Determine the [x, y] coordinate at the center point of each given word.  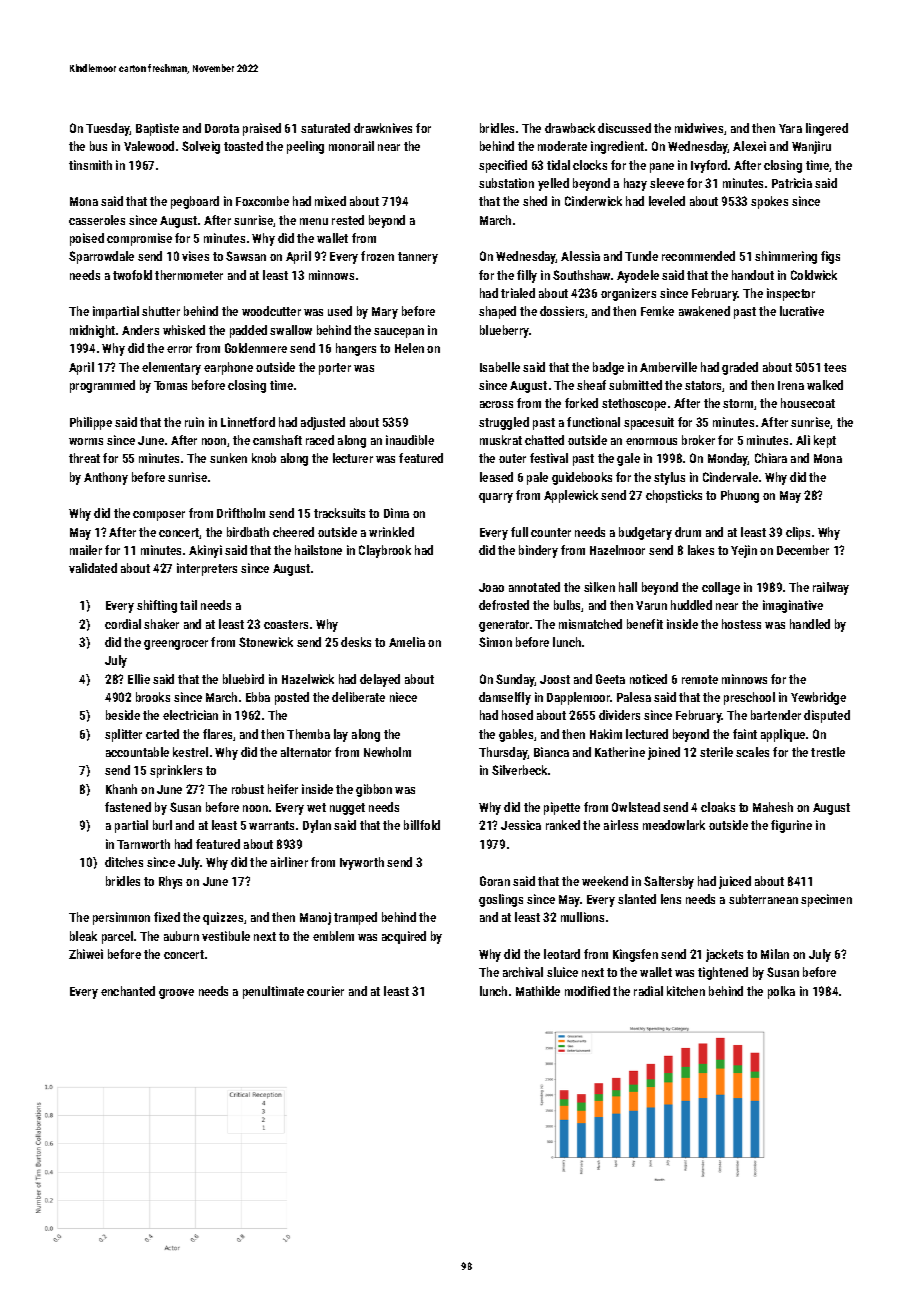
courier [325, 991]
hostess [741, 624]
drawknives [383, 128]
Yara [790, 128]
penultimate [273, 992]
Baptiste [157, 129]
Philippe [91, 423]
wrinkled [391, 532]
